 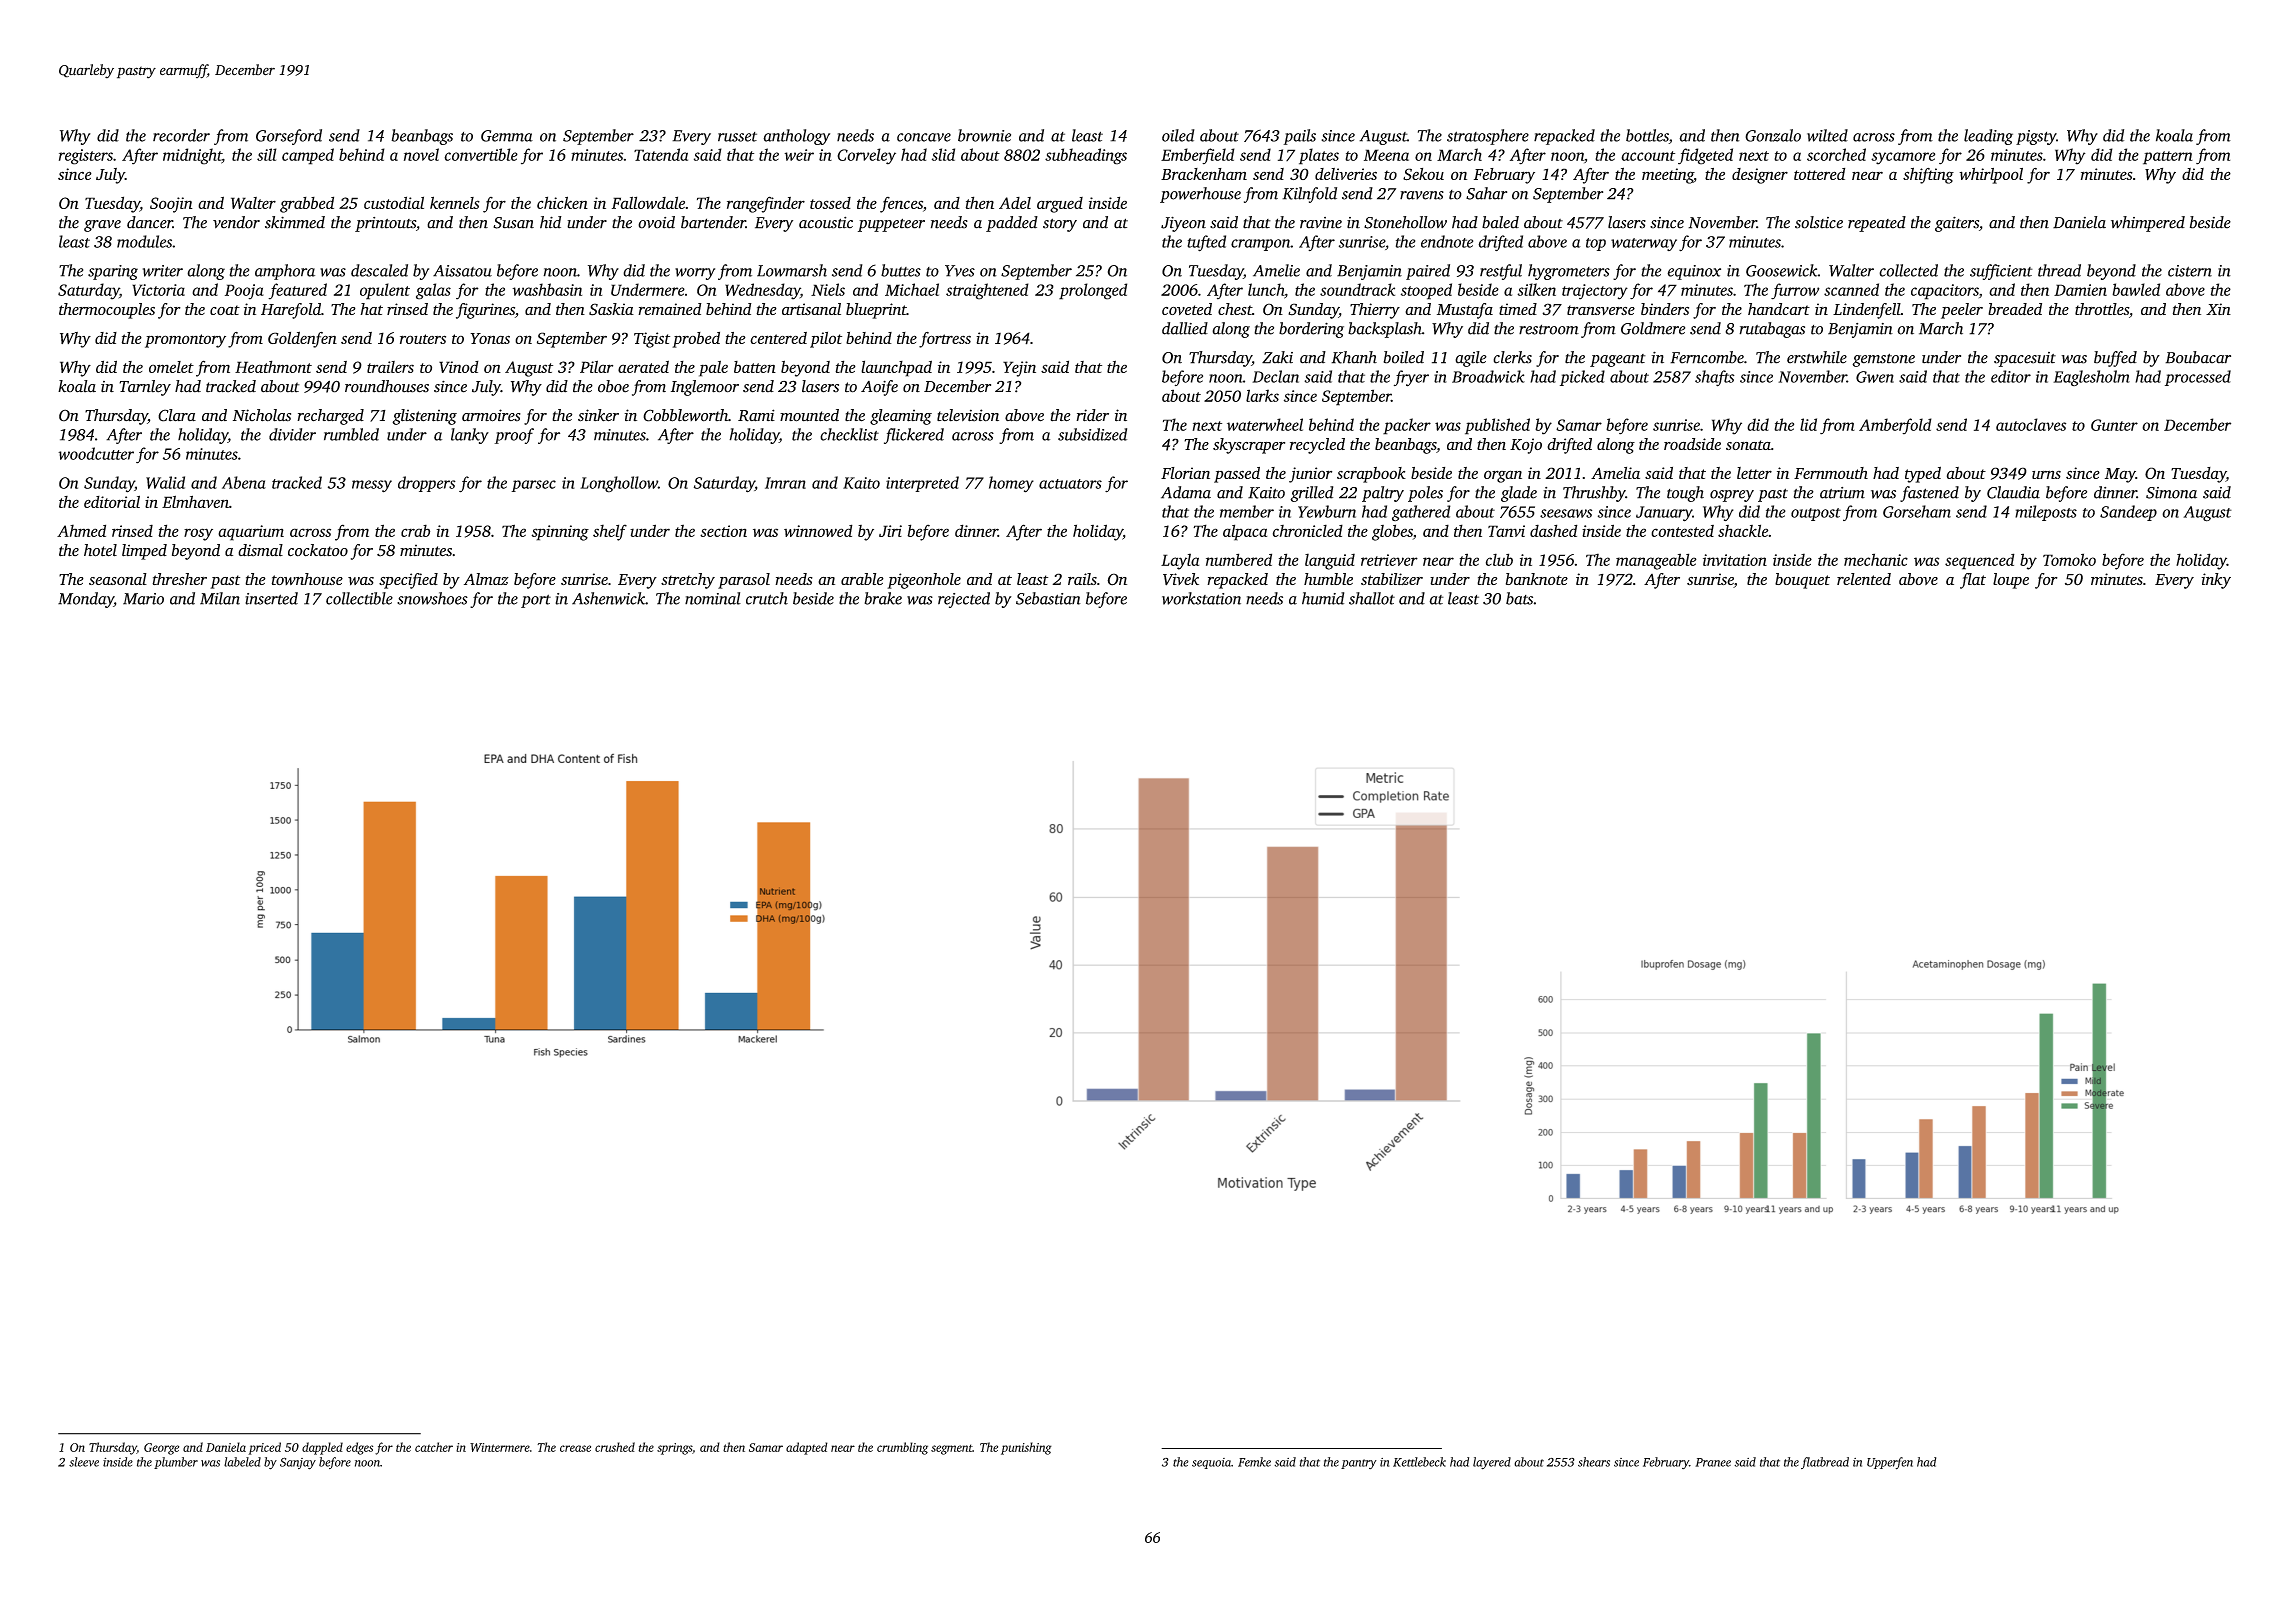 I want to click on repeated, so click(x=1877, y=224).
